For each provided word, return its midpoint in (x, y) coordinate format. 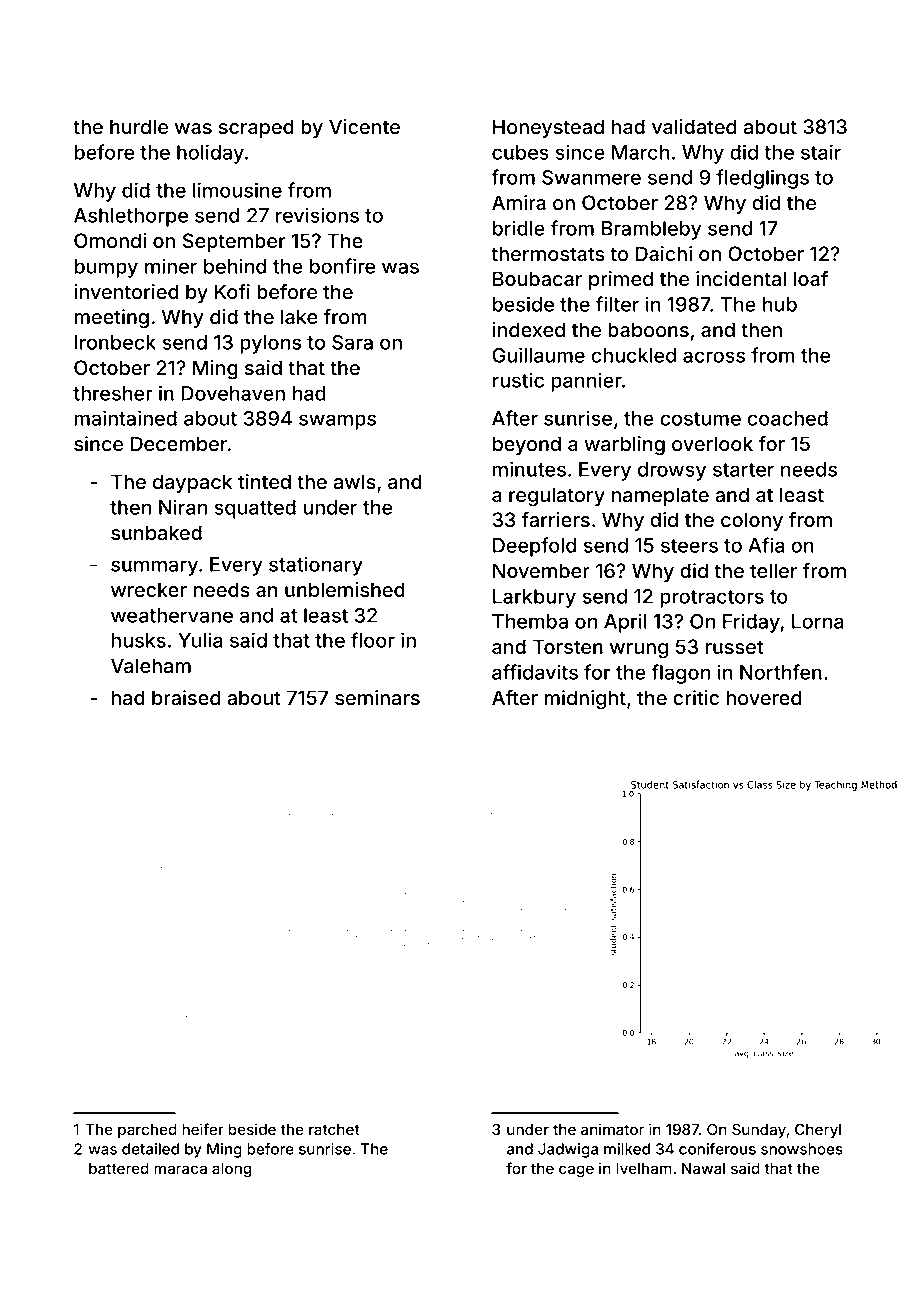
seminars (377, 698)
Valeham (151, 666)
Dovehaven (233, 393)
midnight (585, 700)
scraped (256, 128)
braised (186, 698)
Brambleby (651, 230)
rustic (518, 380)
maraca (180, 1169)
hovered (763, 697)
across (714, 357)
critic (696, 697)
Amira (519, 203)
